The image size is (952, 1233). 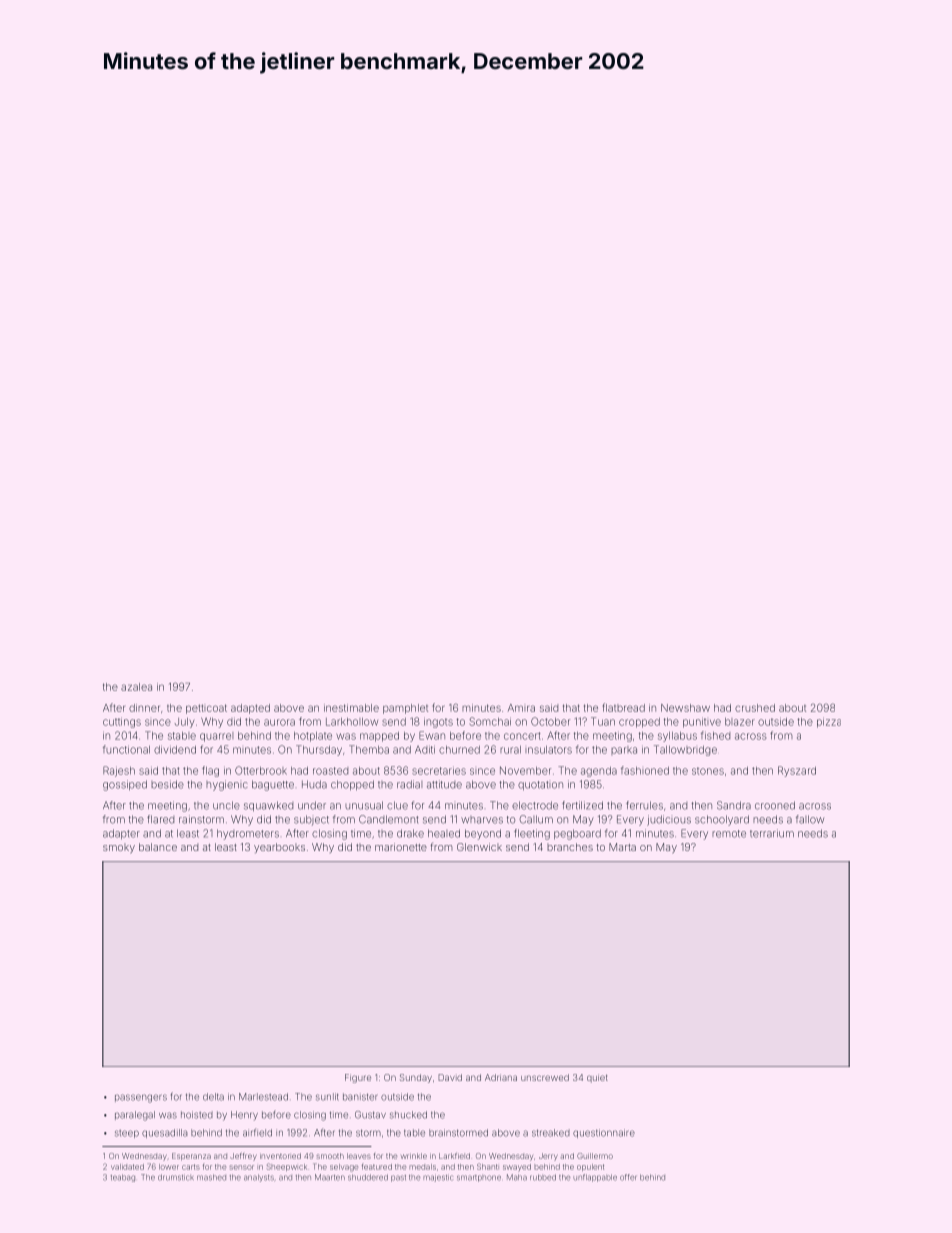 I want to click on offer, so click(x=628, y=1177).
